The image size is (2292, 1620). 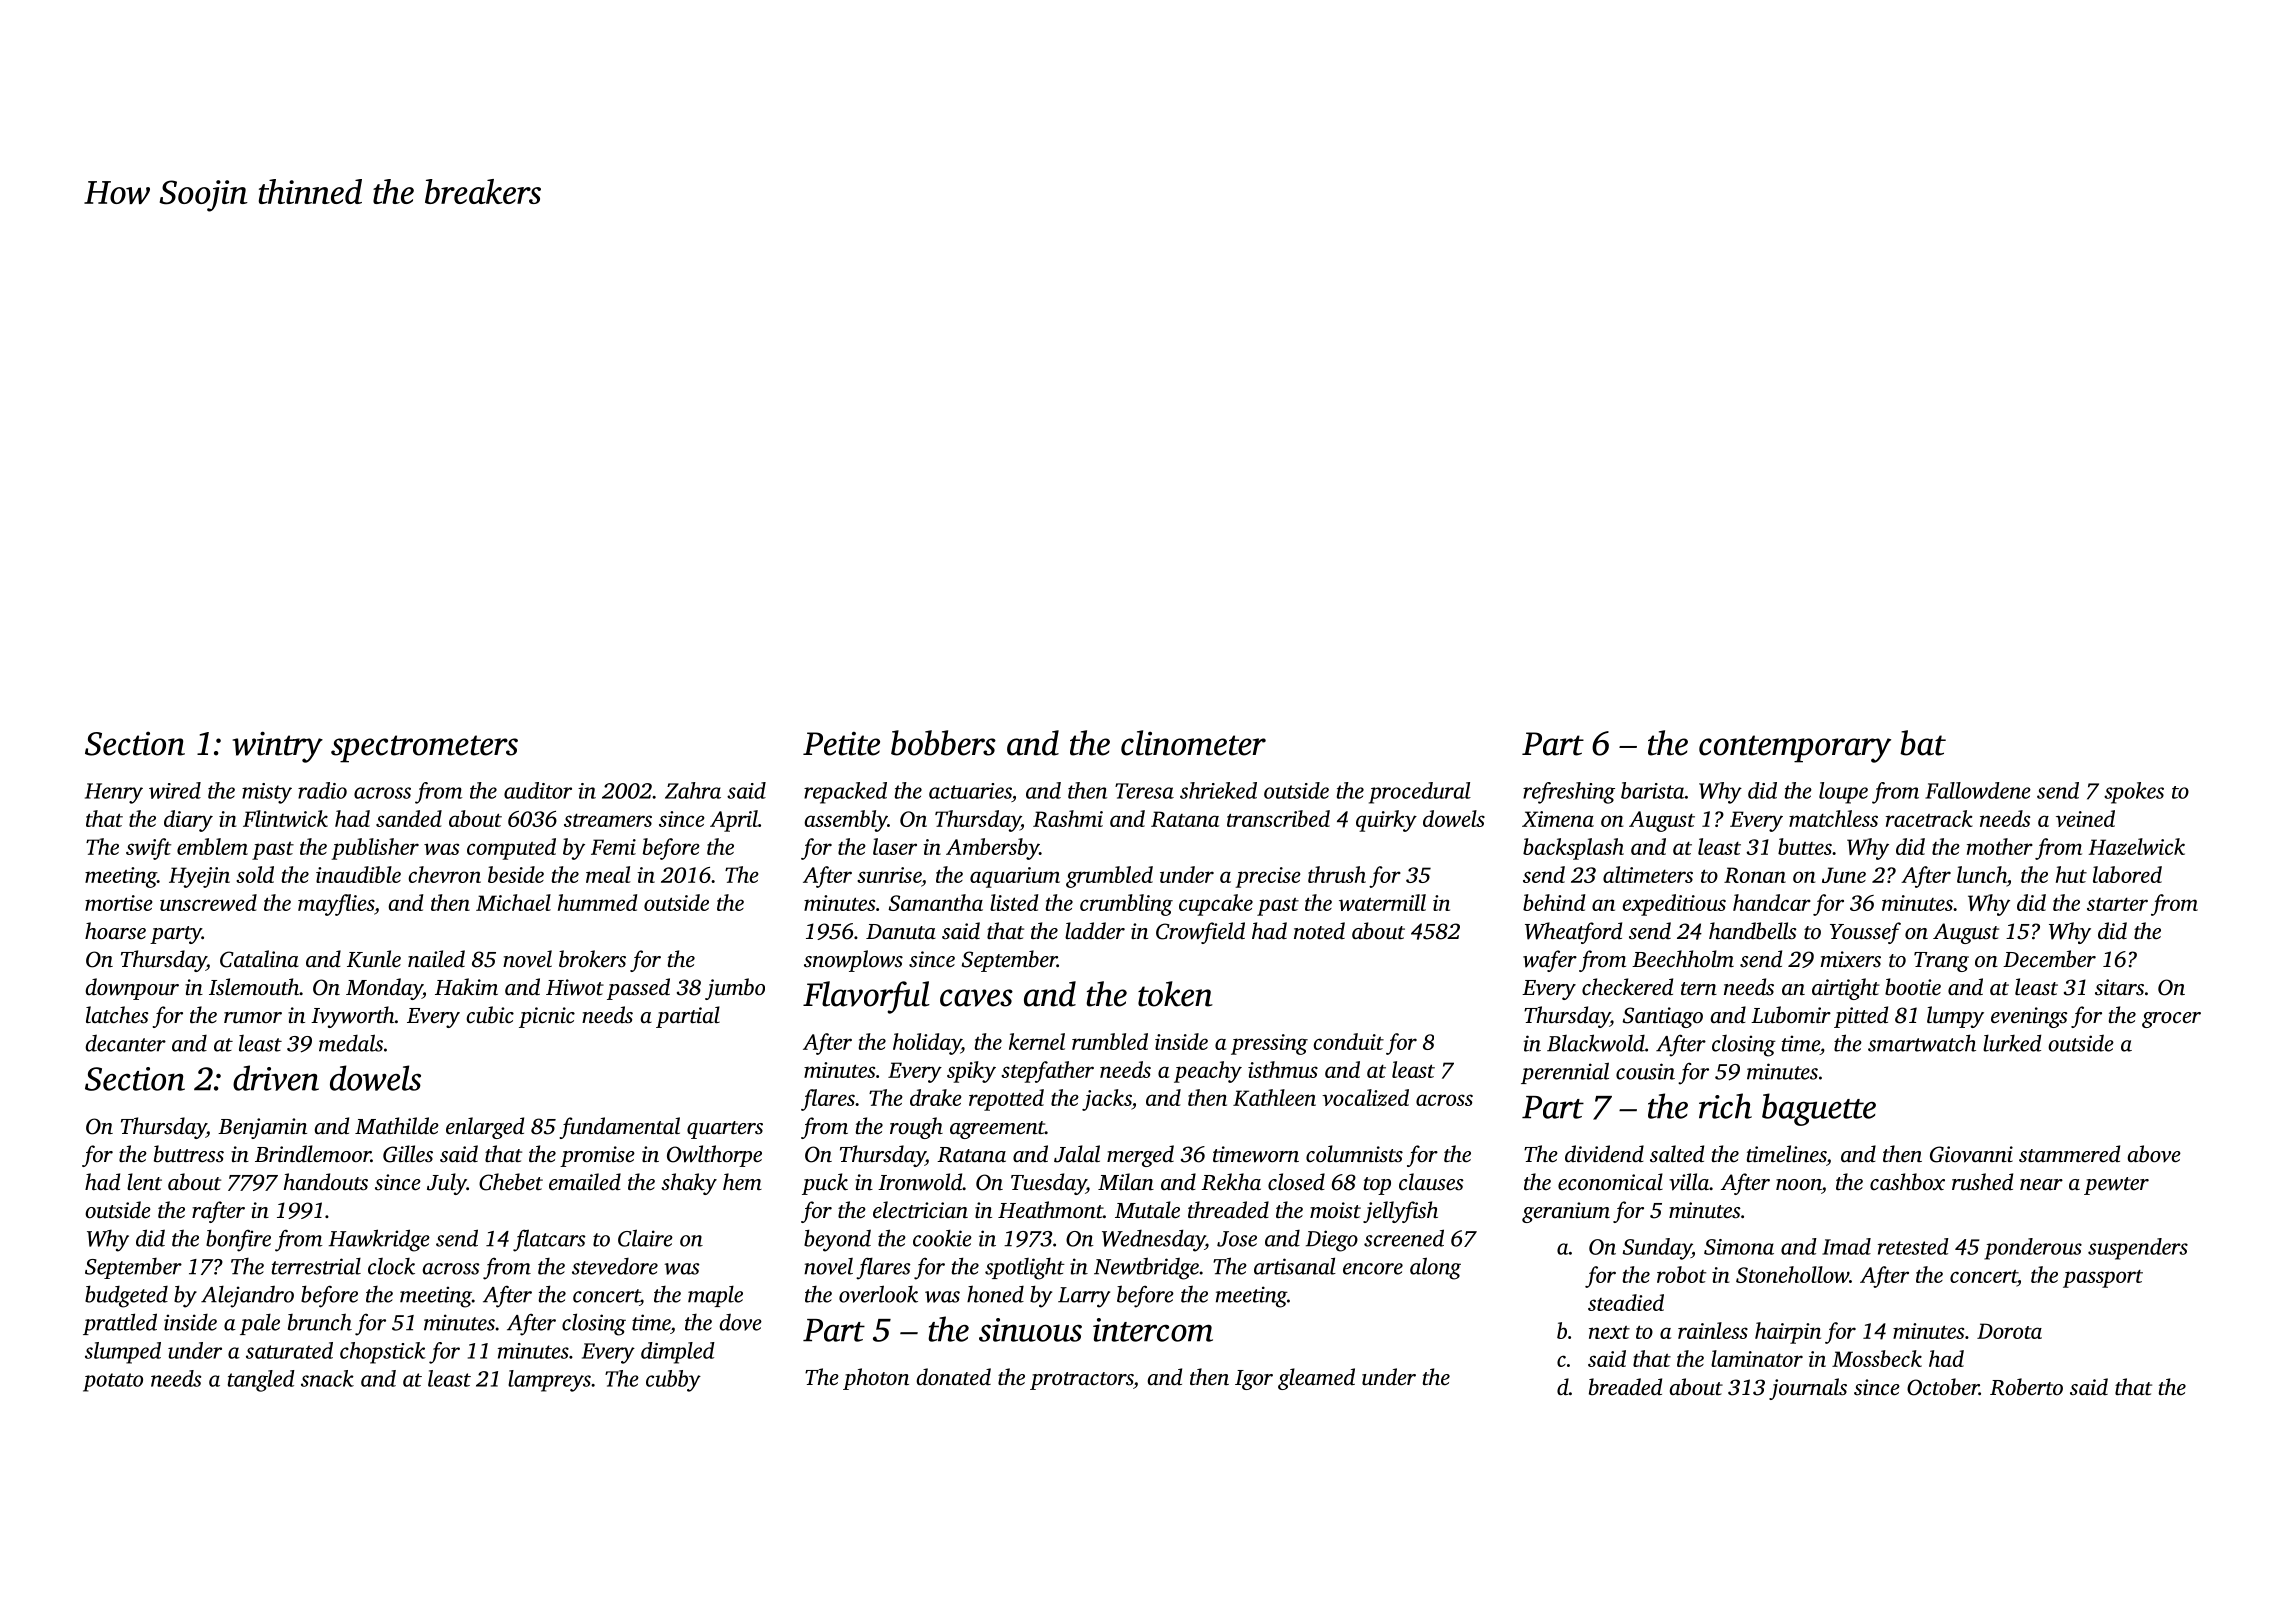 I want to click on Benjamin, so click(x=262, y=1128).
